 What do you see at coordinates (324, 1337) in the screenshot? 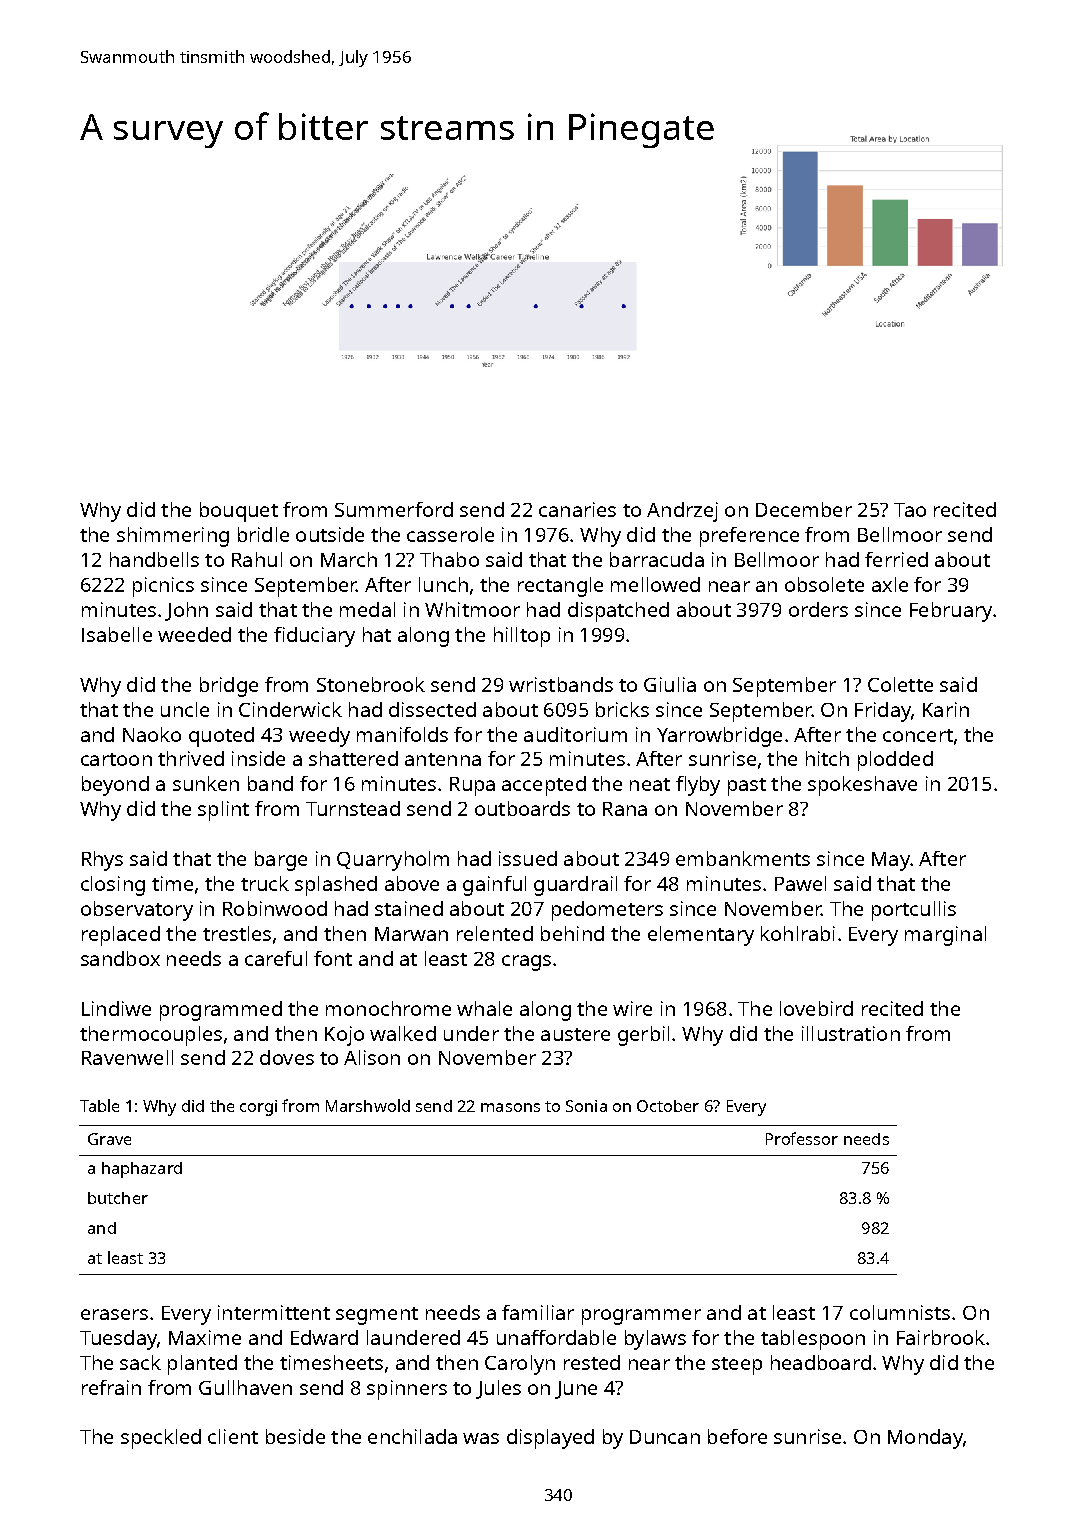
I see `Edward` at bounding box center [324, 1337].
